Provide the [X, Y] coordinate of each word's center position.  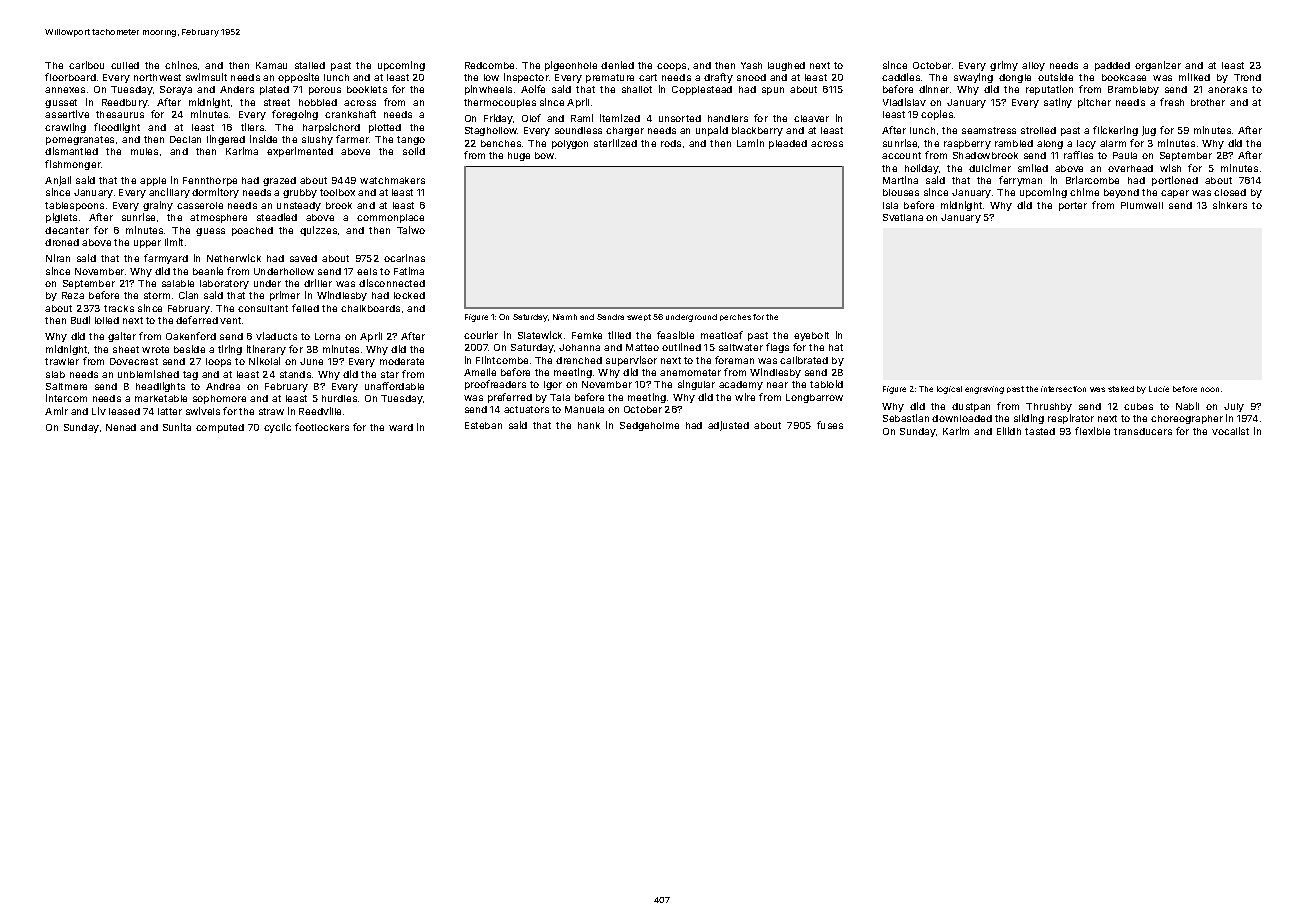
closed [1230, 192]
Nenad [121, 427]
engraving [984, 390]
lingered [226, 140]
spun [773, 91]
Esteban [483, 425]
